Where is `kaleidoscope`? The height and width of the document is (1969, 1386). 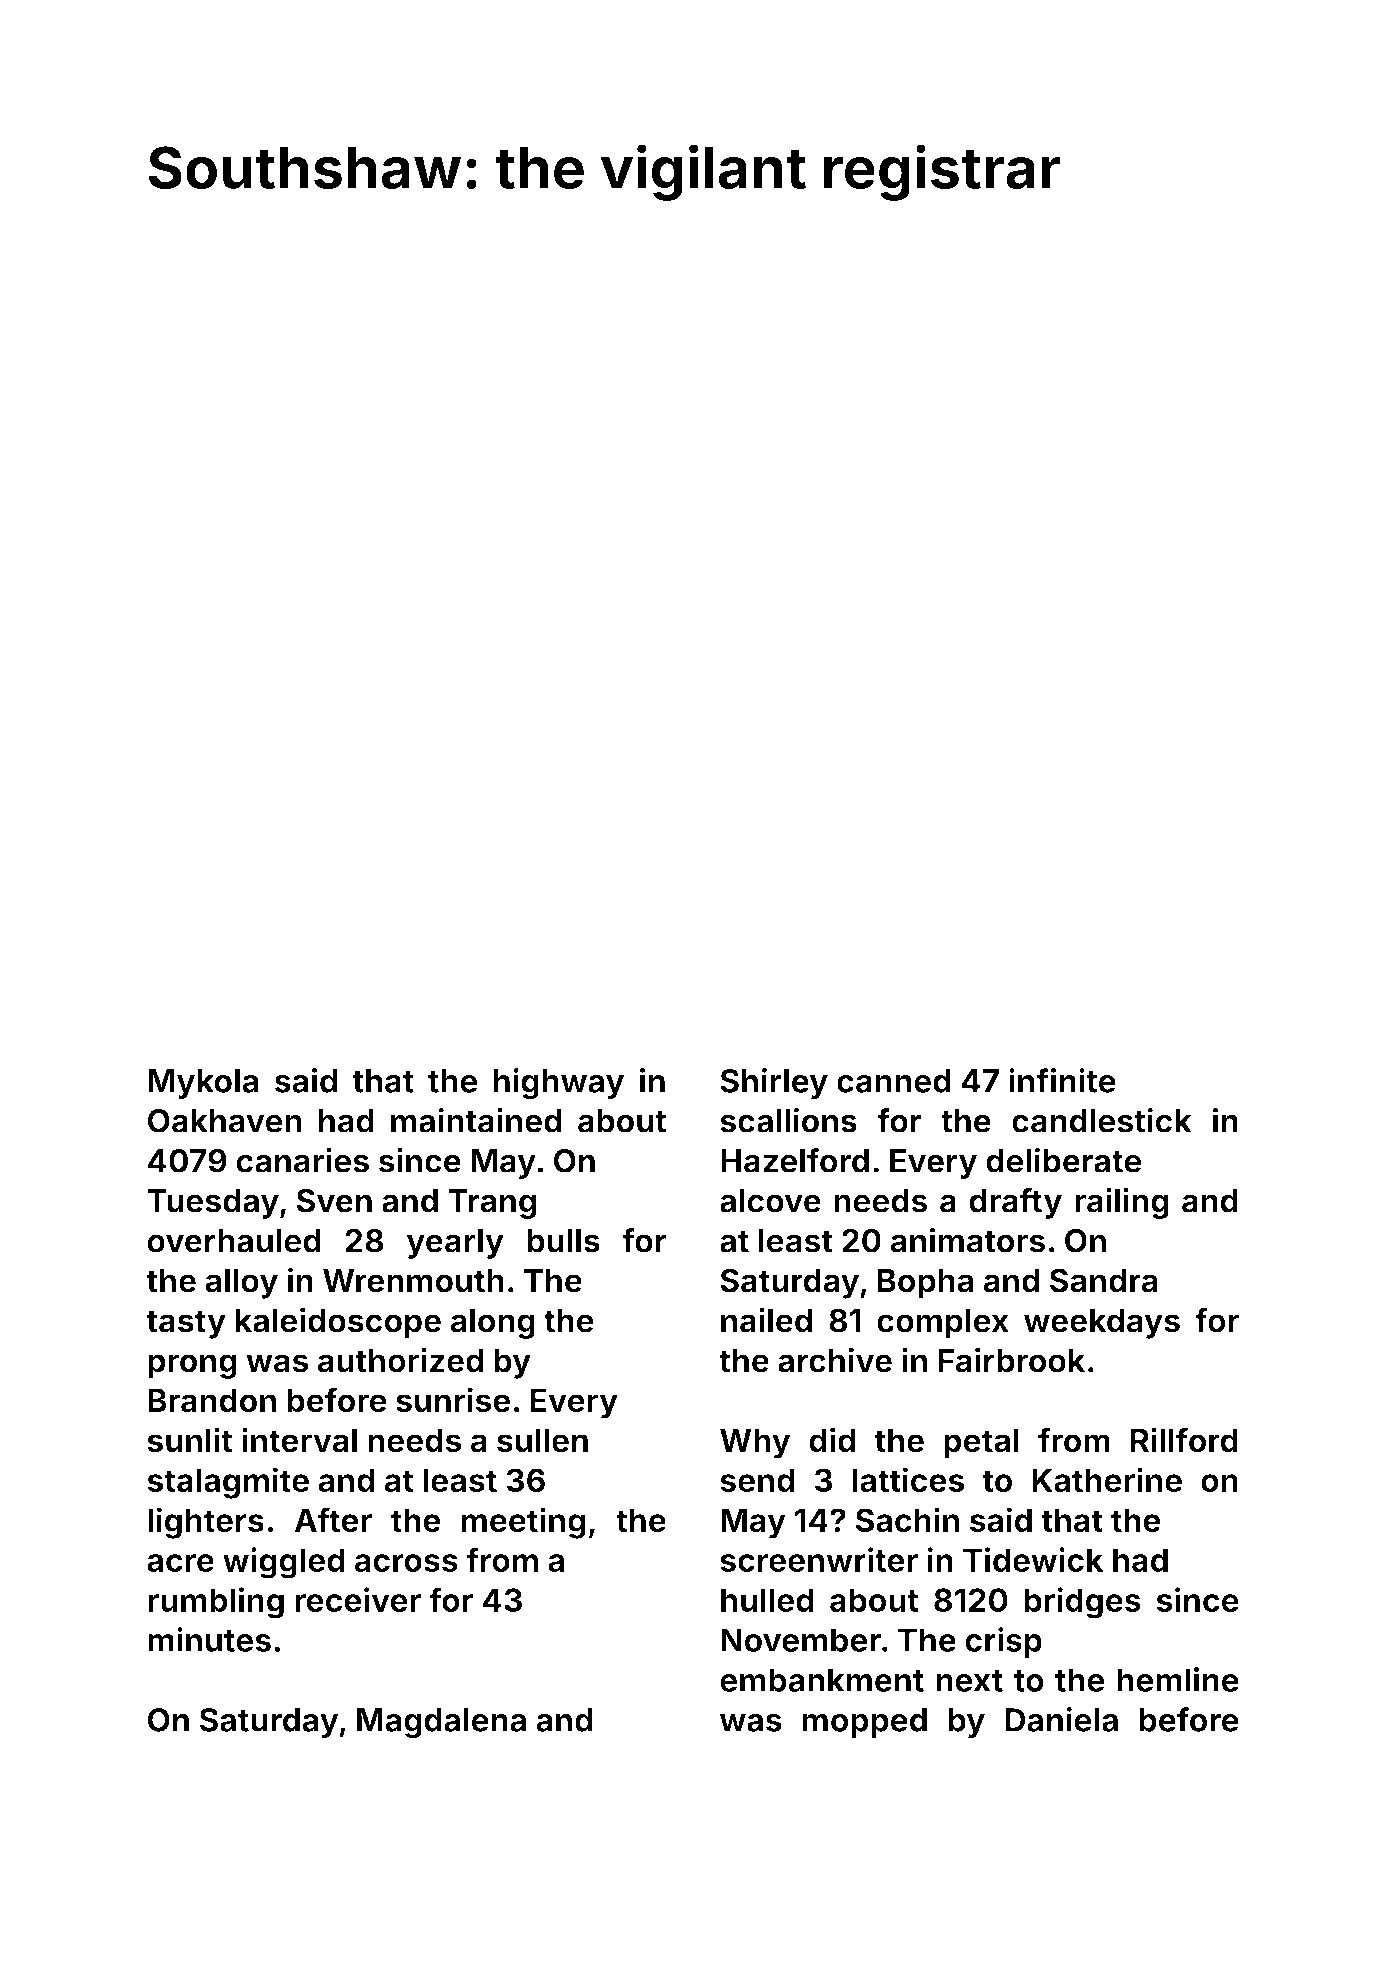 kaleidoscope is located at coordinates (338, 1323).
